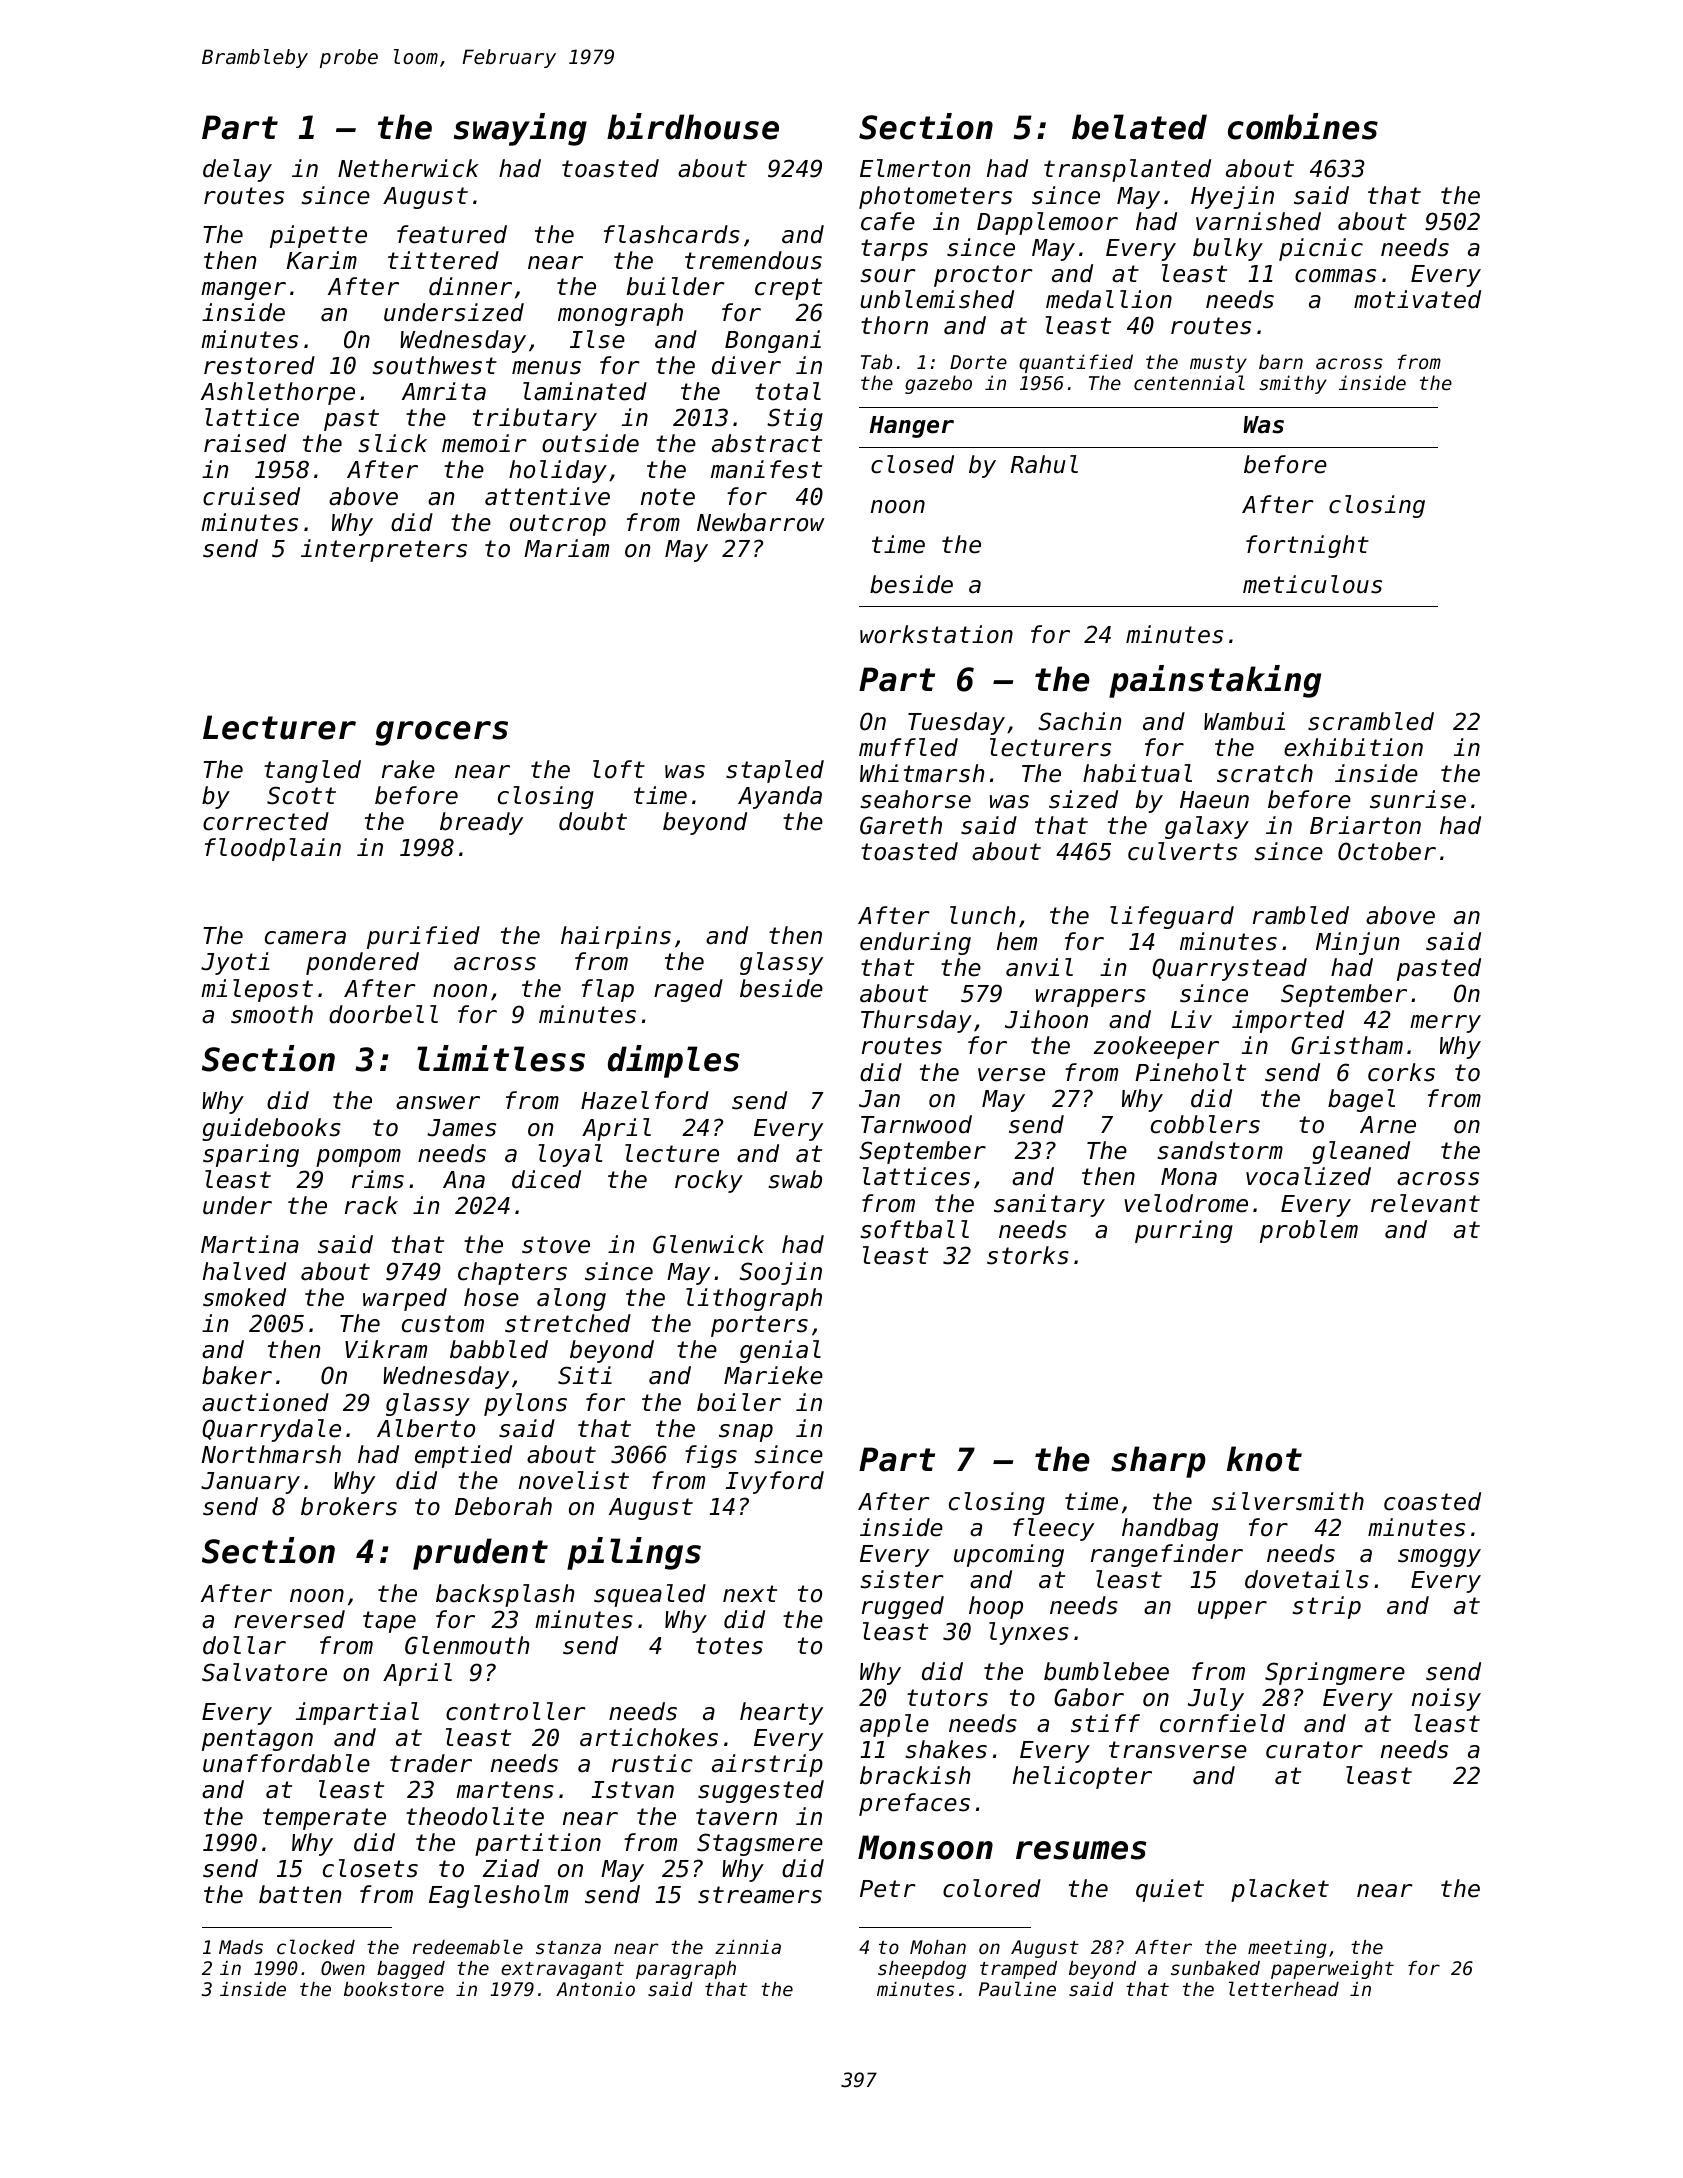 The width and height of the screenshot is (1683, 2178). What do you see at coordinates (312, 771) in the screenshot?
I see `tangled` at bounding box center [312, 771].
